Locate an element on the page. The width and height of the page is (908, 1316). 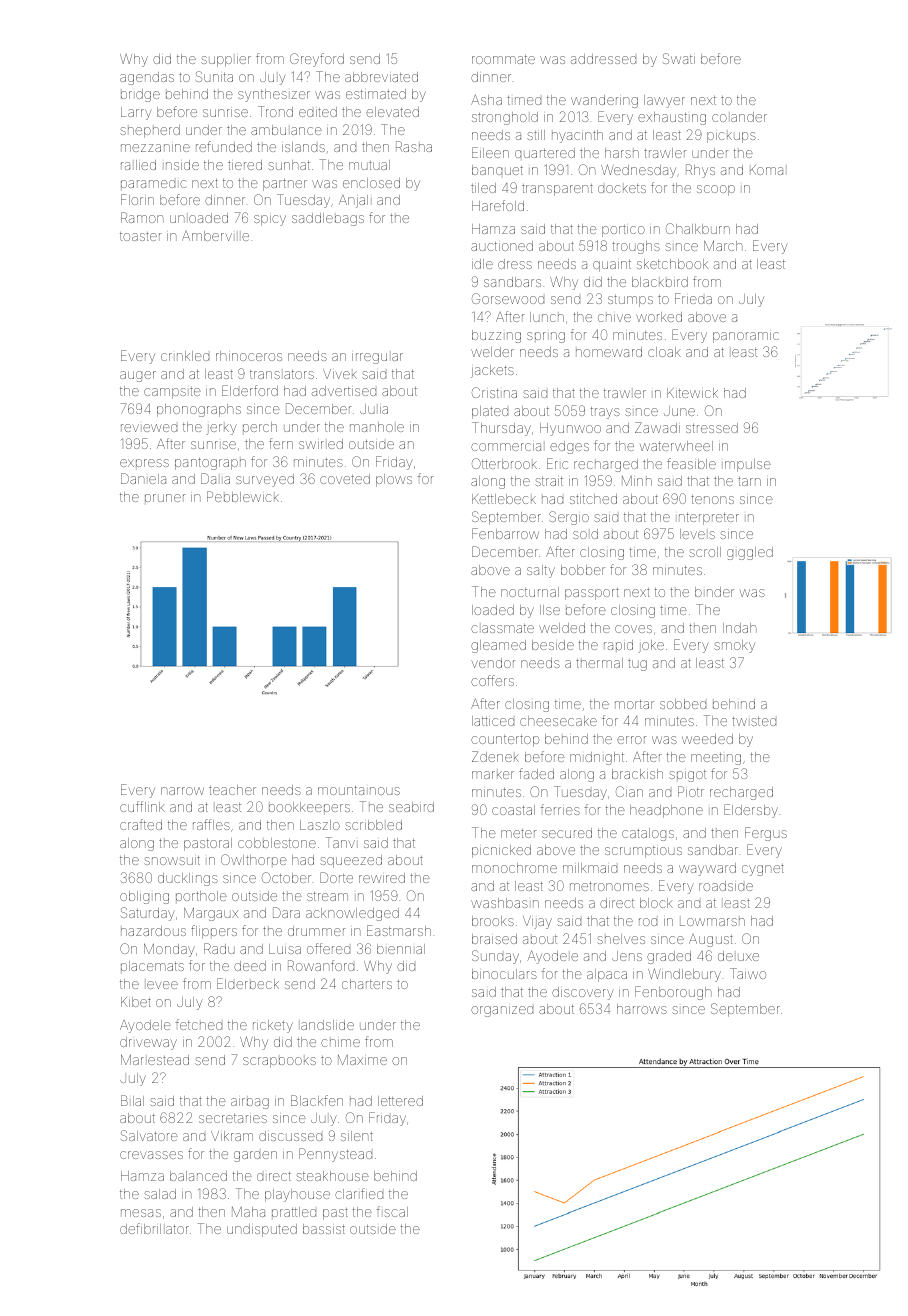
defibrillator is located at coordinates (154, 1228).
